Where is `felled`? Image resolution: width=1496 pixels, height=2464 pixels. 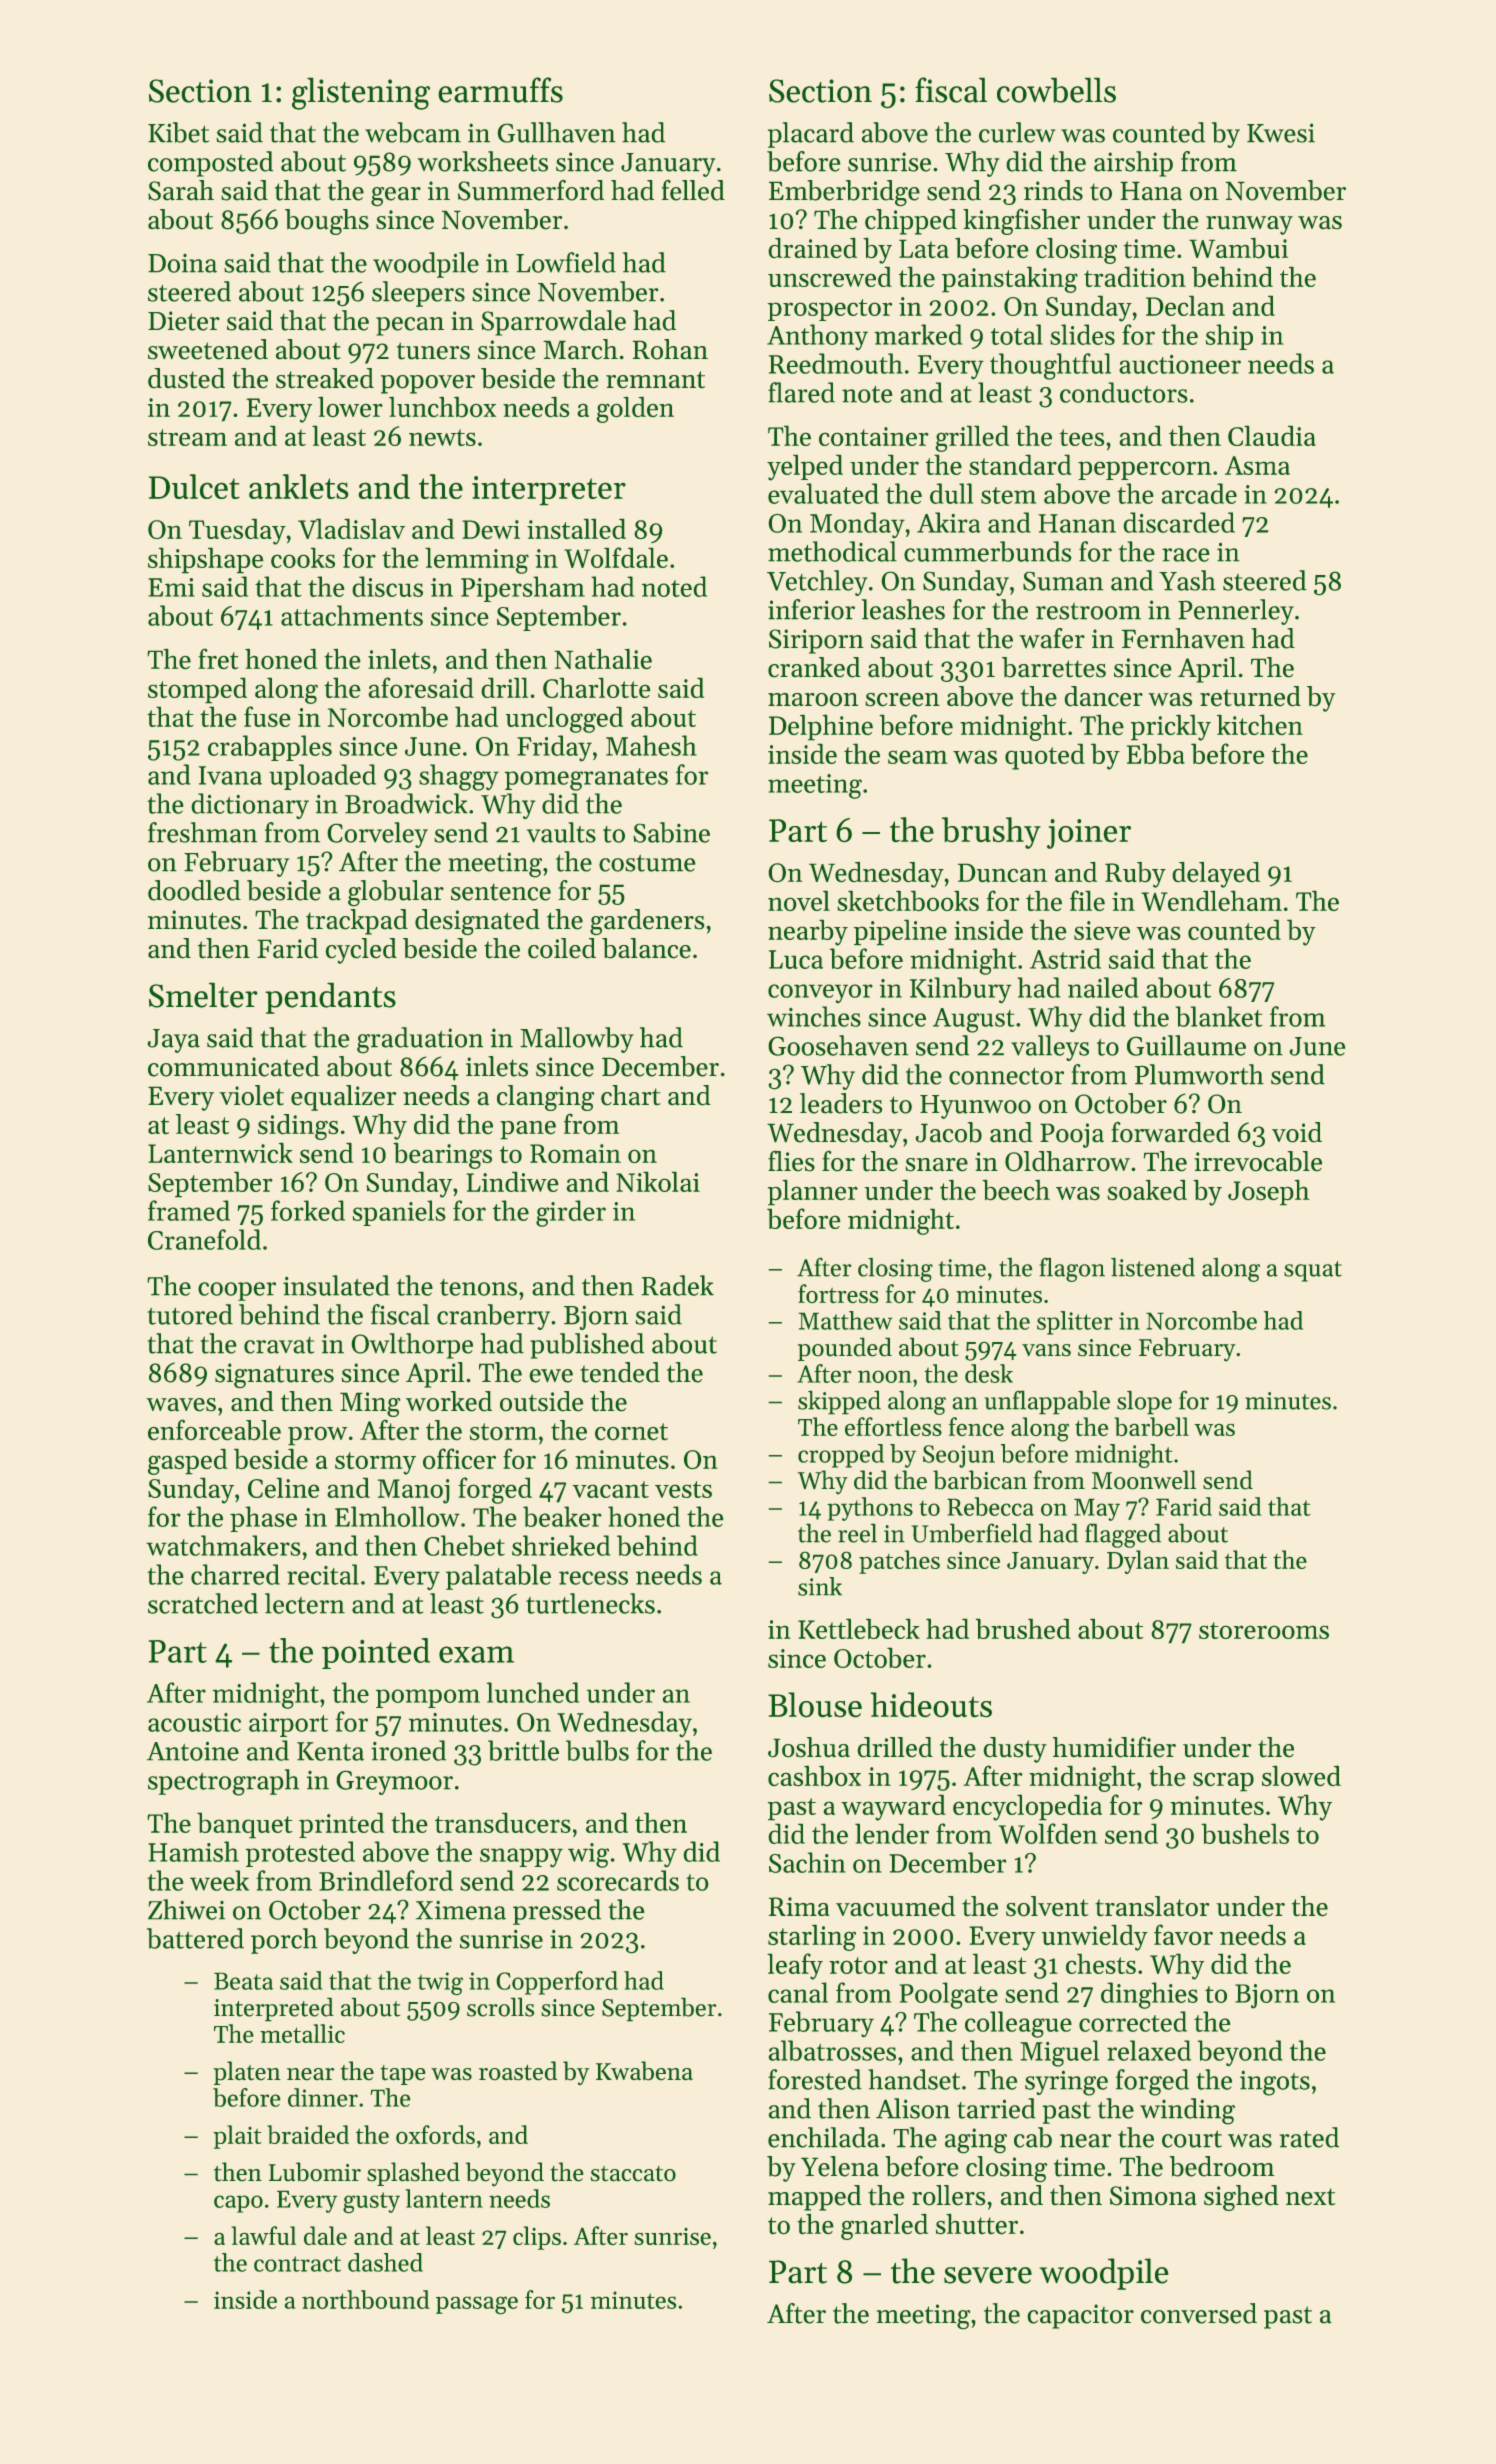
felled is located at coordinates (693, 190).
